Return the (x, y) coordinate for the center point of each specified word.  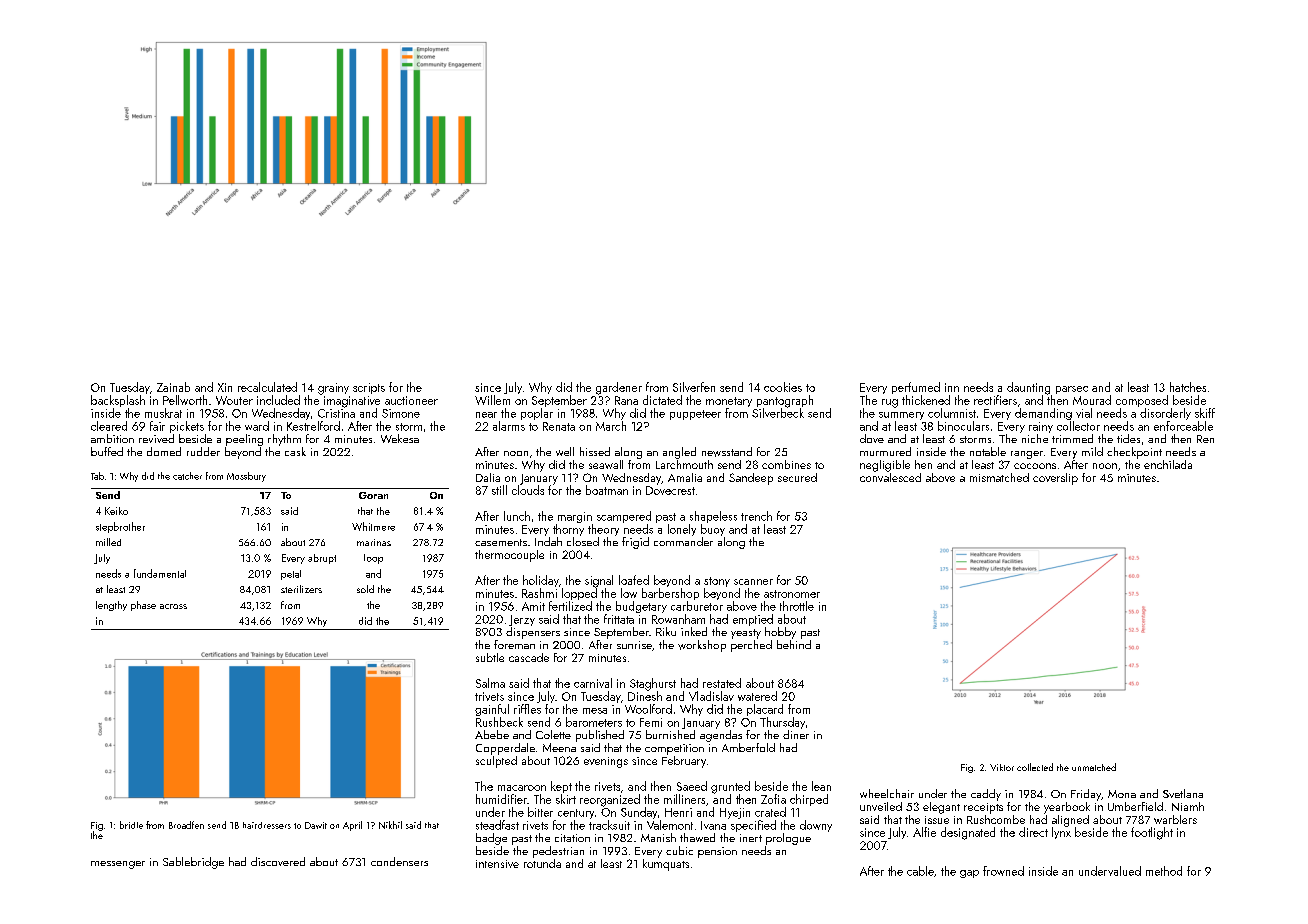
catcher (187, 476)
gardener (619, 388)
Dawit (316, 825)
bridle (131, 825)
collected (1035, 767)
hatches (1188, 387)
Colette (553, 734)
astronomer (792, 594)
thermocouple (509, 556)
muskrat (163, 413)
